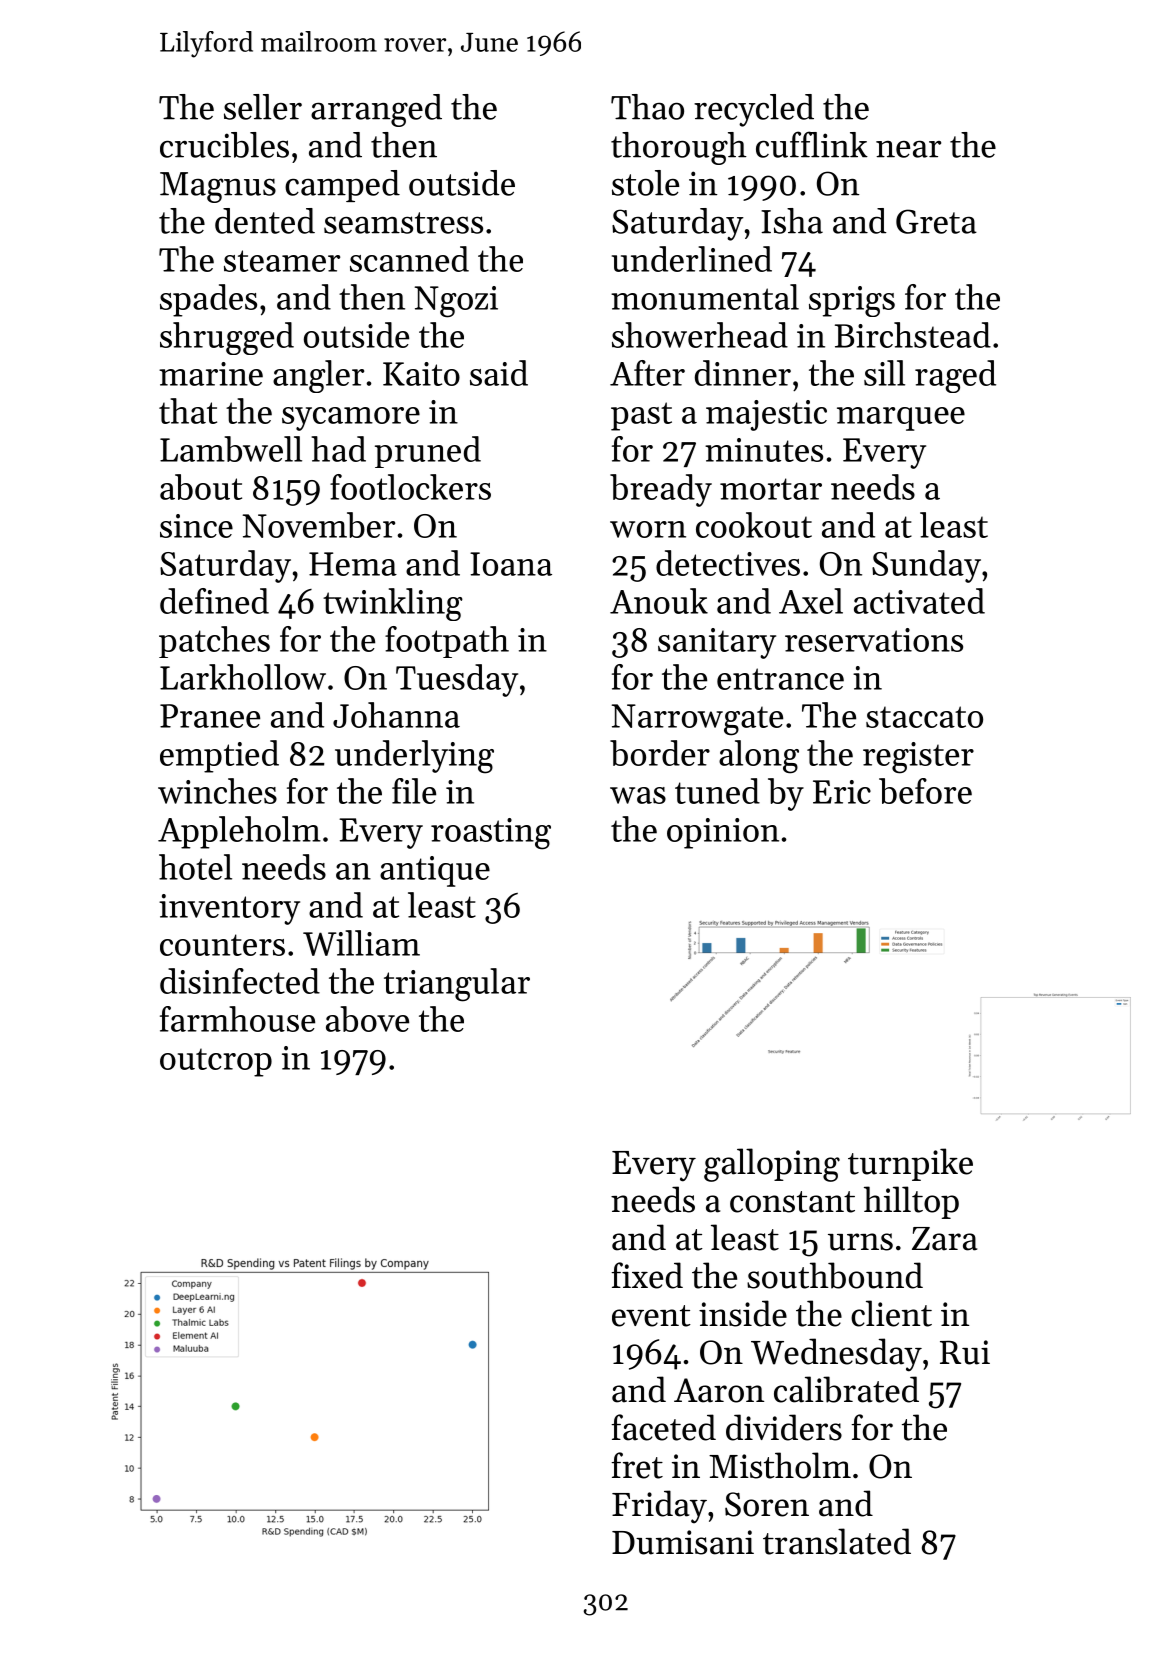 The width and height of the document is (1165, 1654). What do you see at coordinates (743, 1313) in the document?
I see `inside` at bounding box center [743, 1313].
